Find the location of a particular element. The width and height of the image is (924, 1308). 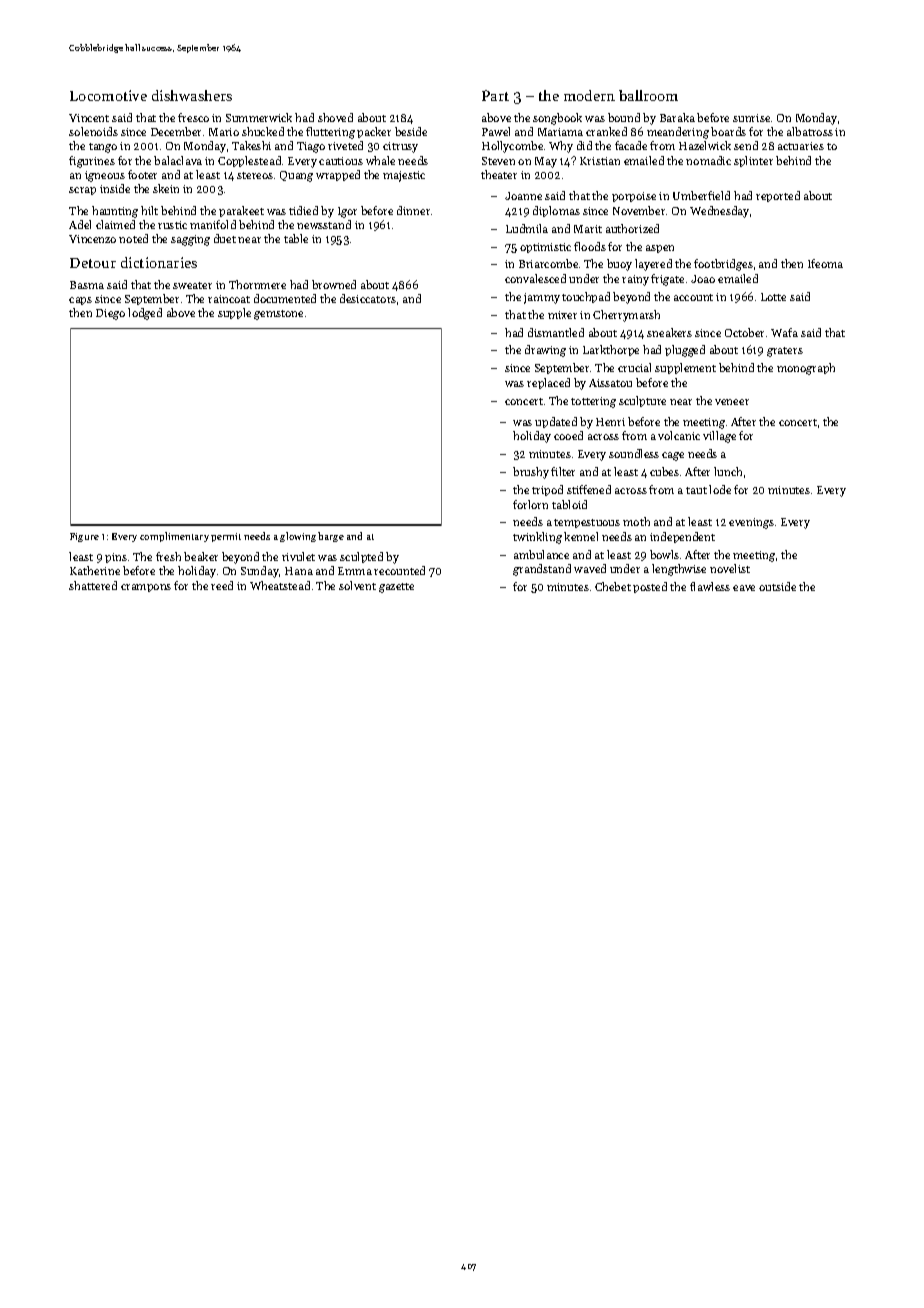

parakeet is located at coordinates (241, 211).
